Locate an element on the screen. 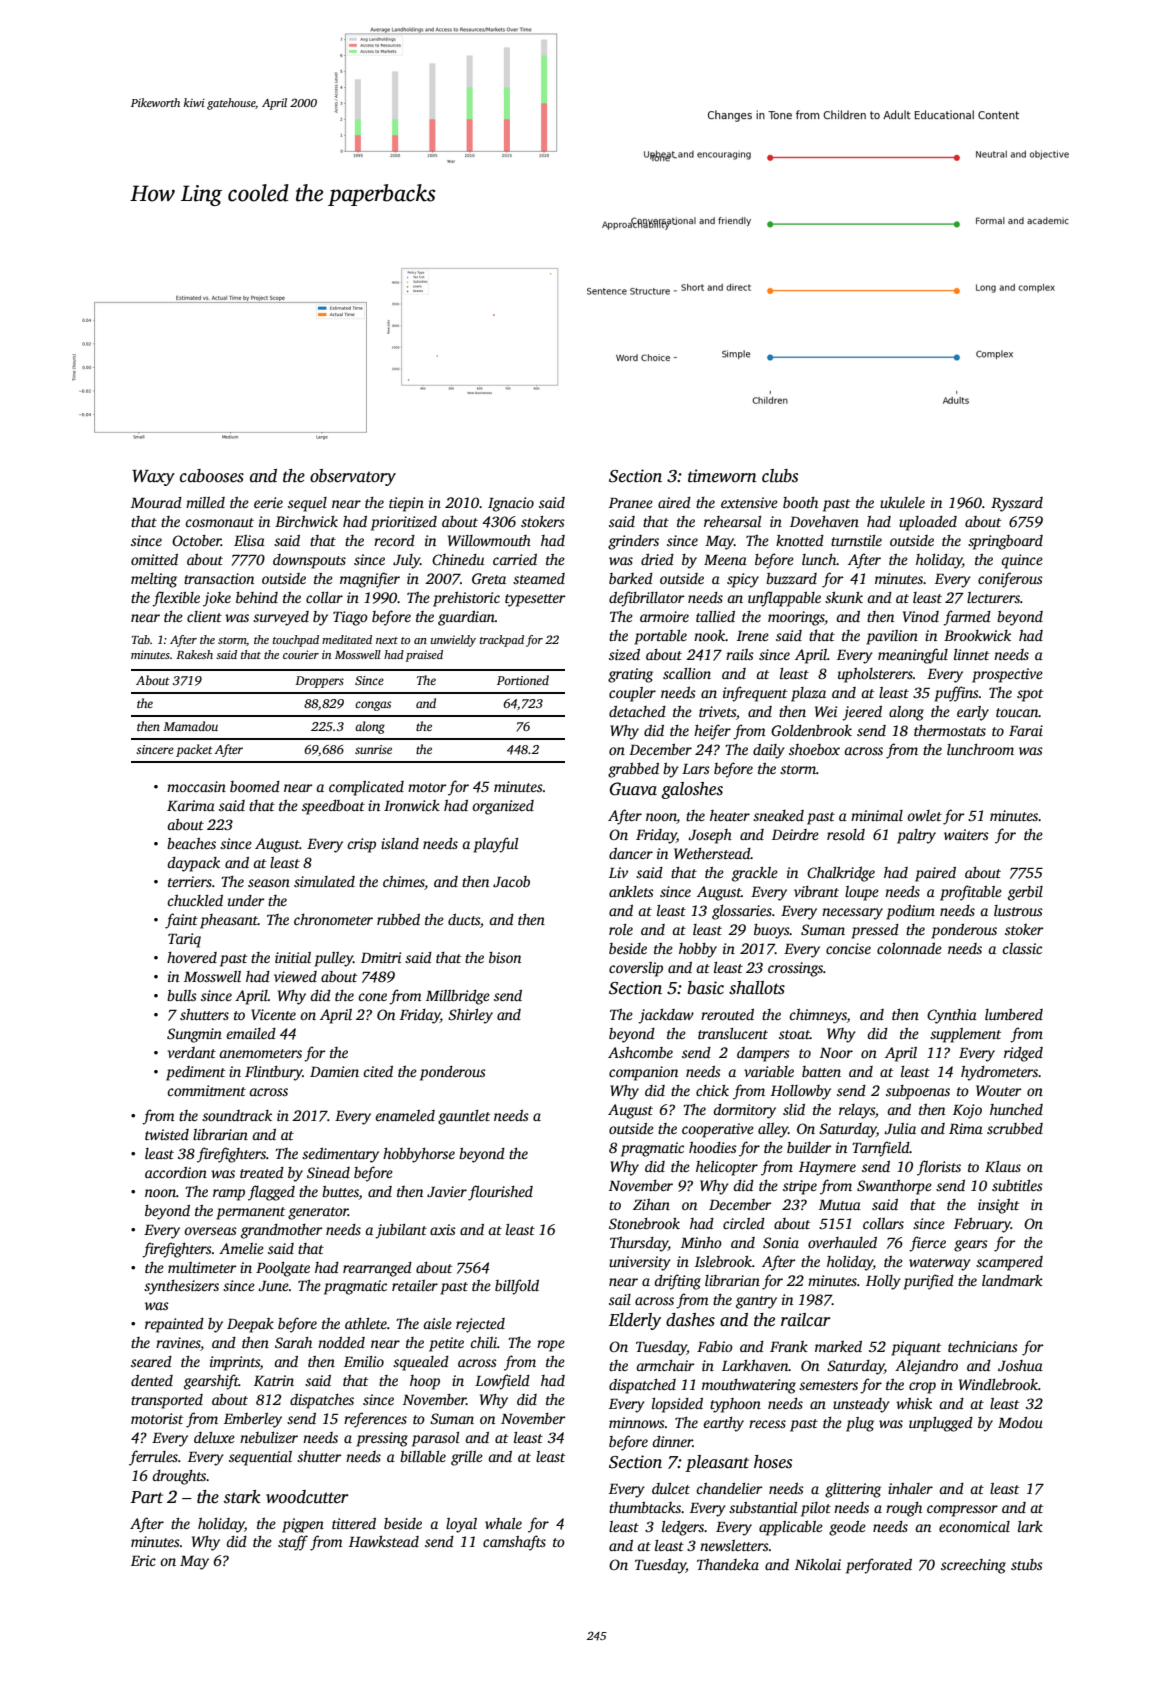 The width and height of the screenshot is (1174, 1700). profitable is located at coordinates (971, 893).
